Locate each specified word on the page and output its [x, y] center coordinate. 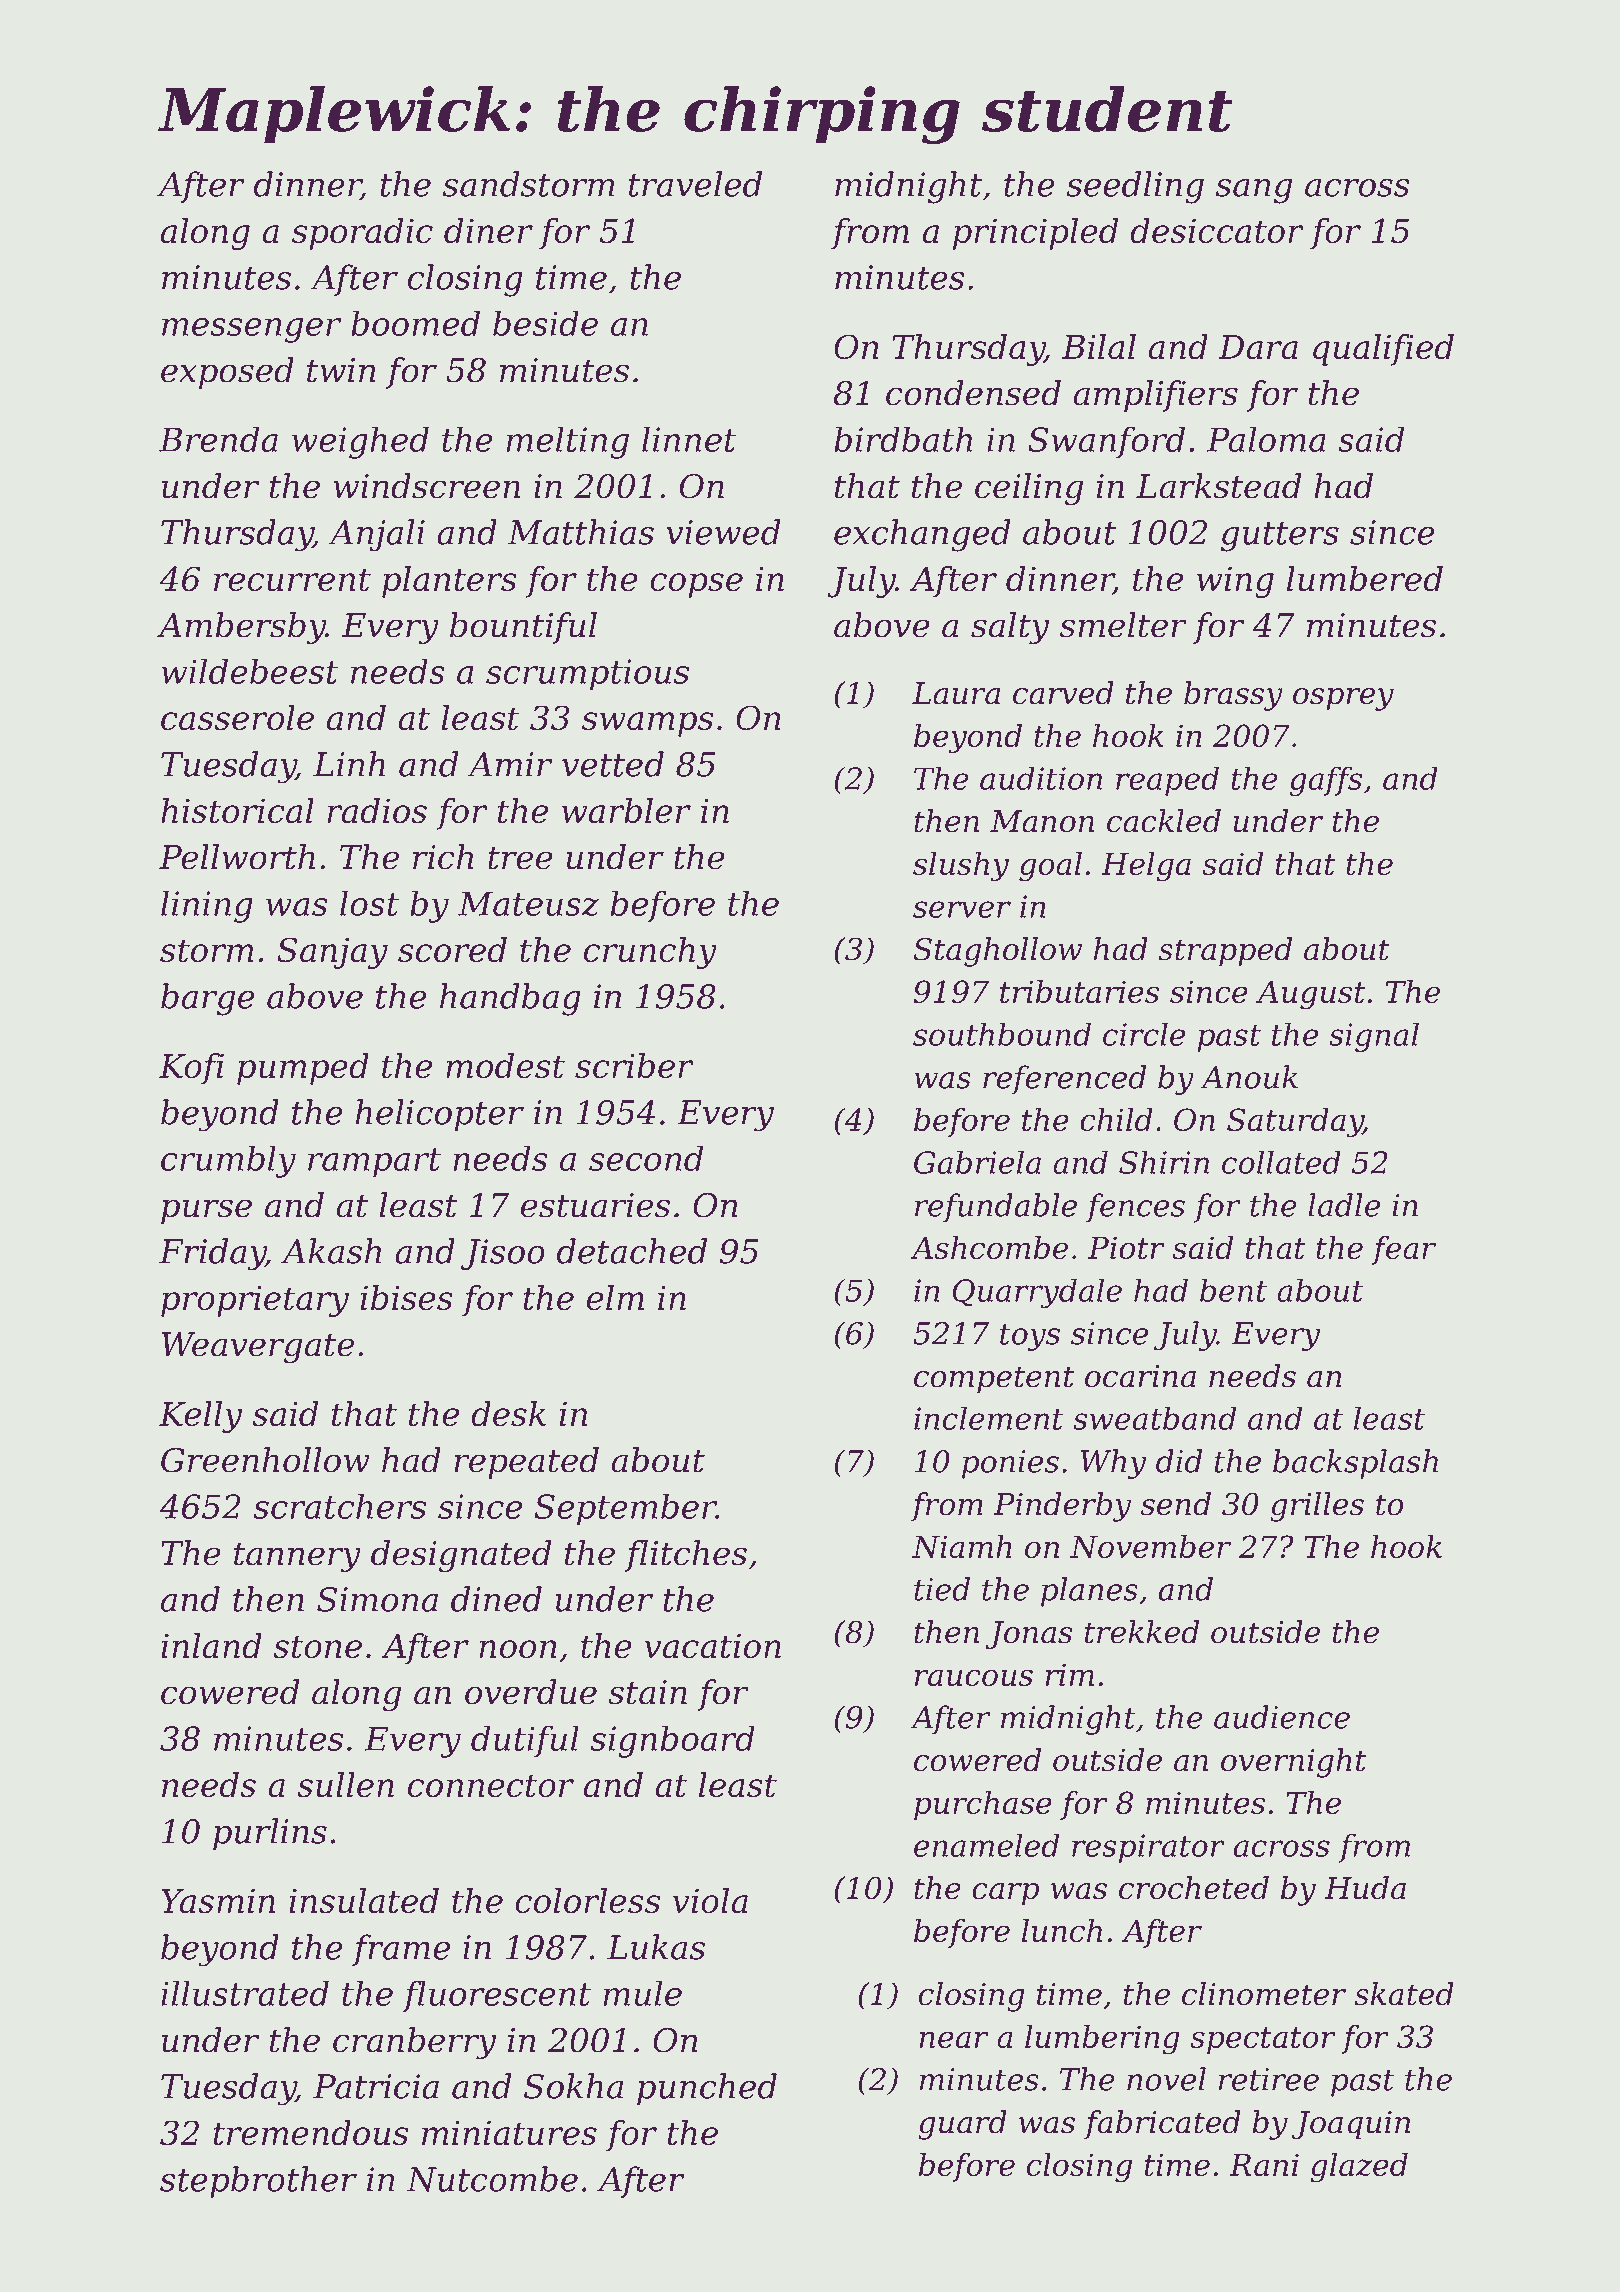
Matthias [581, 532]
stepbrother [258, 2182]
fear [1403, 1250]
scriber [634, 1065]
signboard [673, 1741]
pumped [303, 1069]
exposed [227, 373]
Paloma [1266, 439]
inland [211, 1645]
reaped [1167, 781]
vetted [613, 764]
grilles [1317, 1507]
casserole [237, 717]
